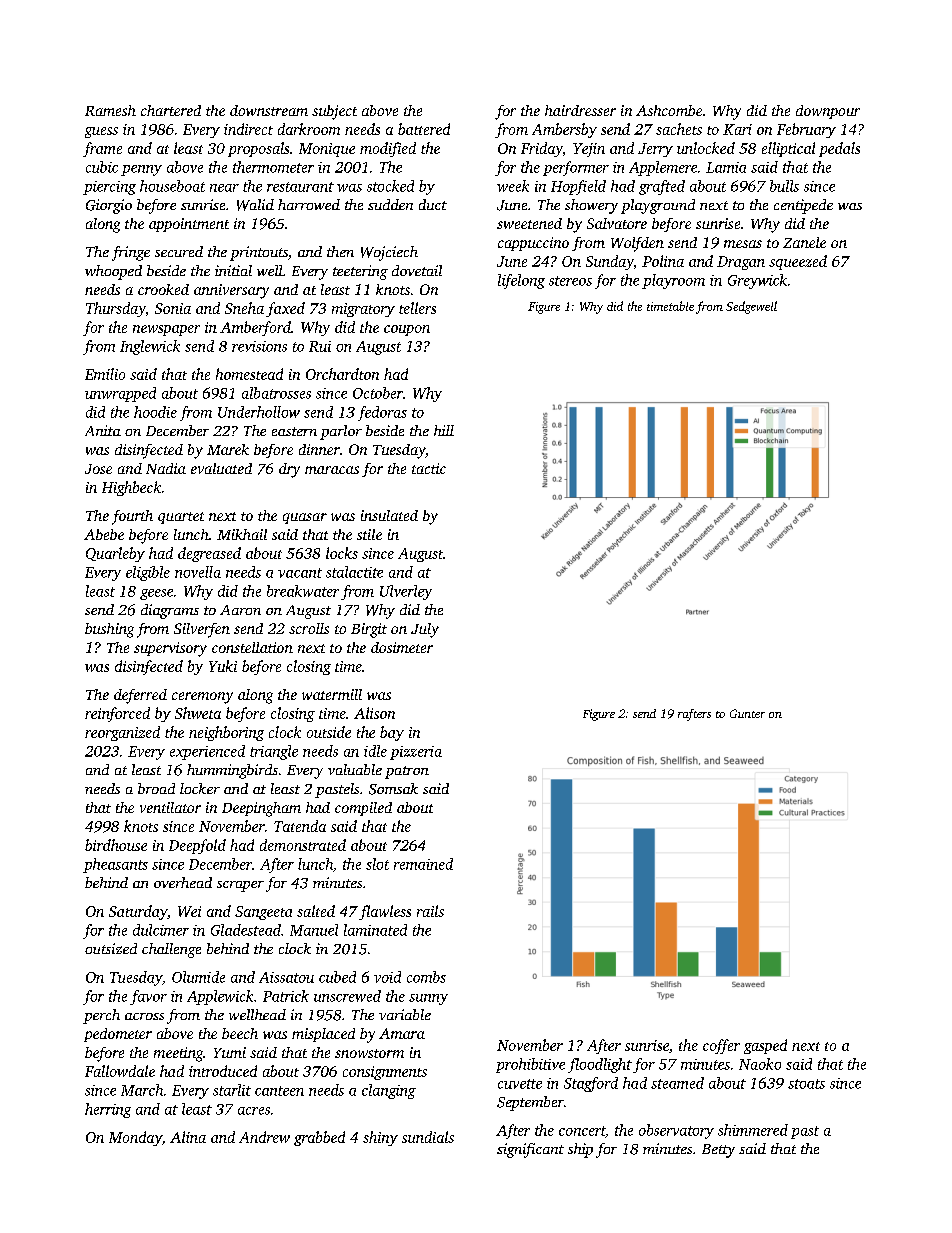 The image size is (952, 1233). Describe the element at coordinates (109, 188) in the page. I see `piercing` at that location.
